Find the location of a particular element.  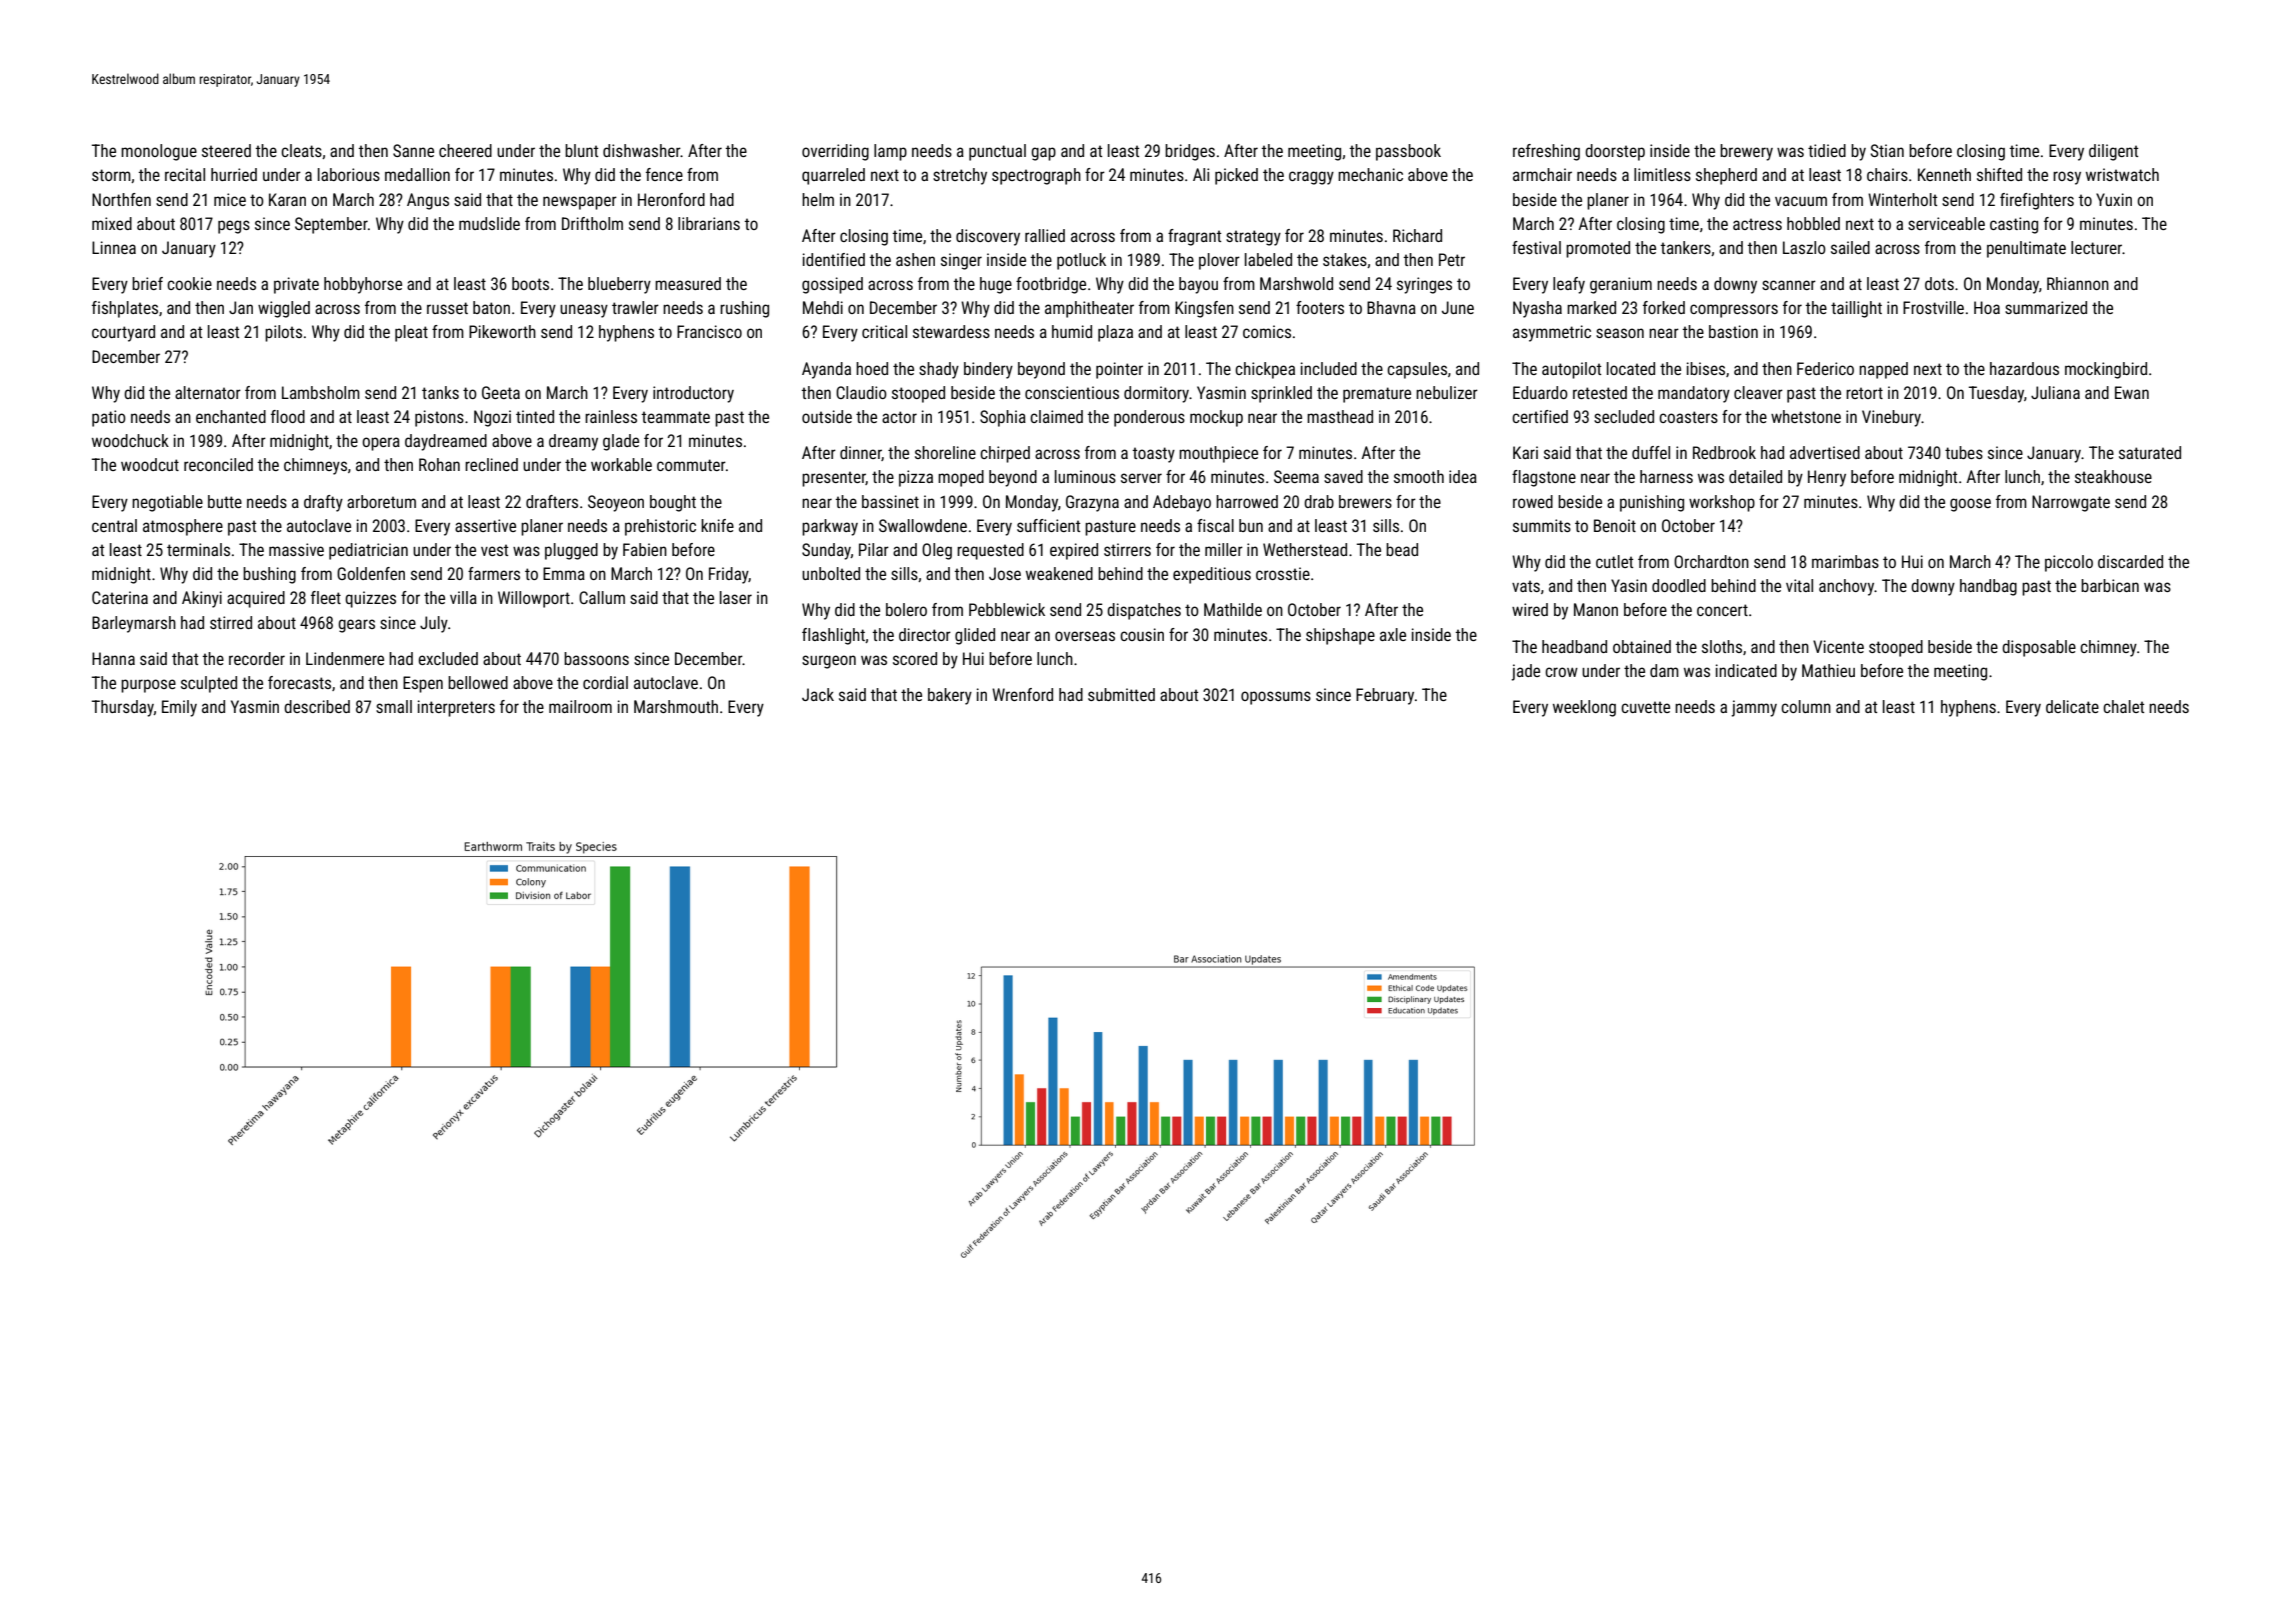

monologue is located at coordinates (159, 152).
